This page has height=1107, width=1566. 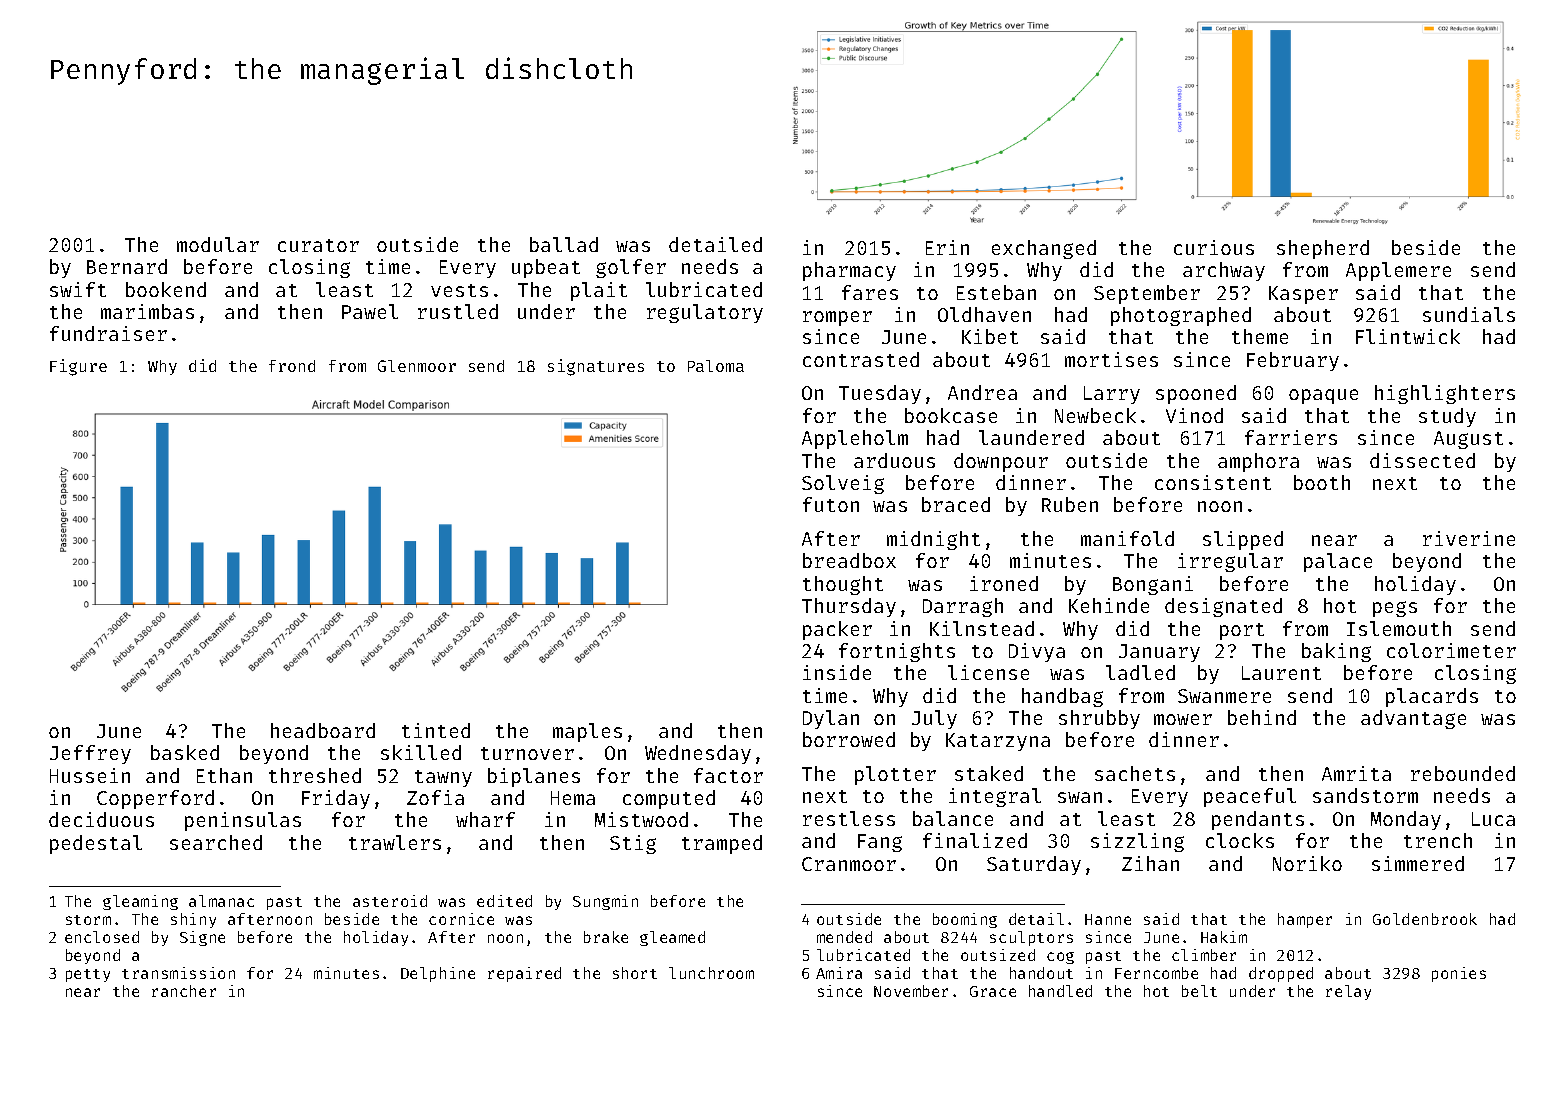 I want to click on lunchroom, so click(x=711, y=973).
